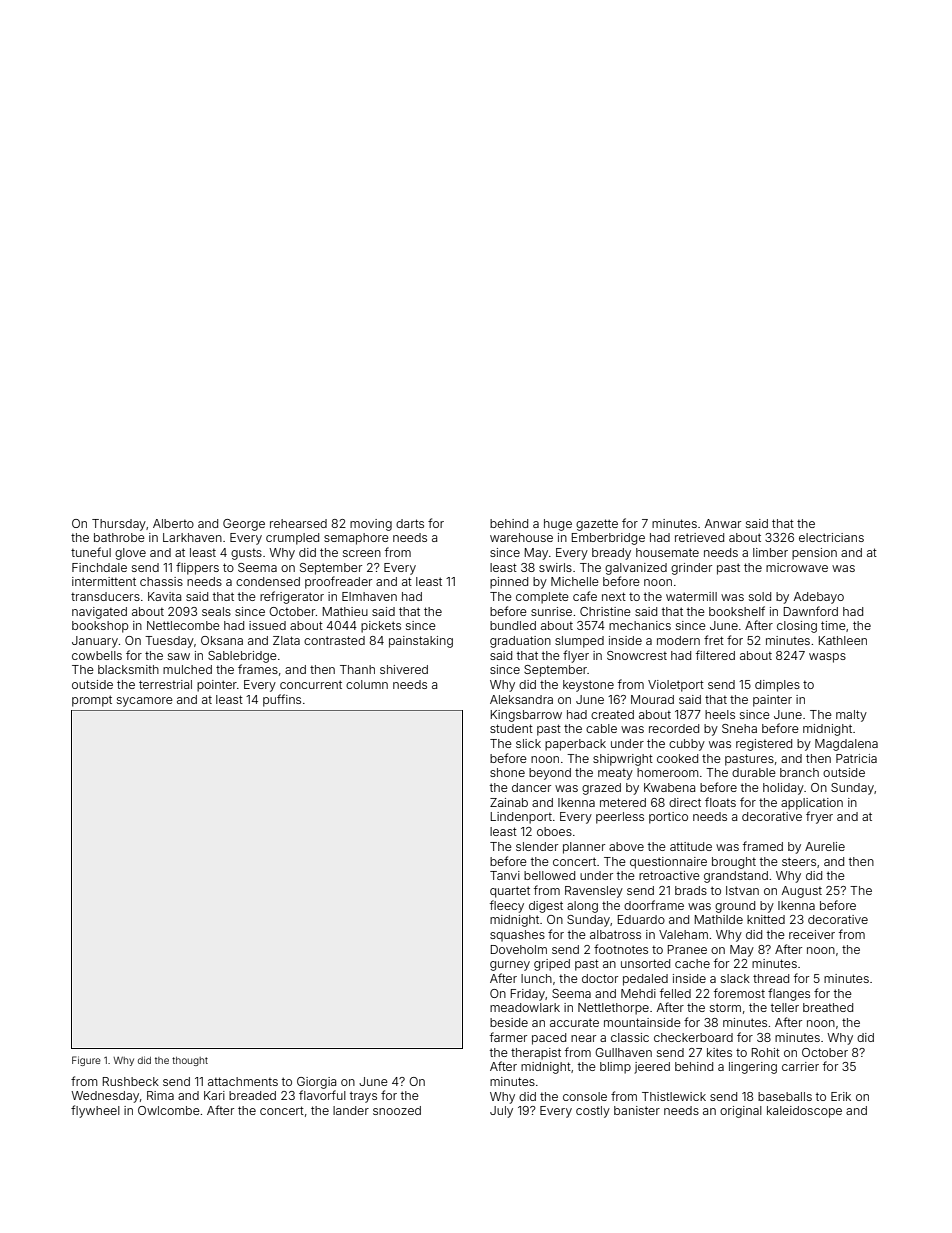 The width and height of the page is (952, 1233). What do you see at coordinates (131, 1081) in the page?
I see `Rushbeck` at bounding box center [131, 1081].
